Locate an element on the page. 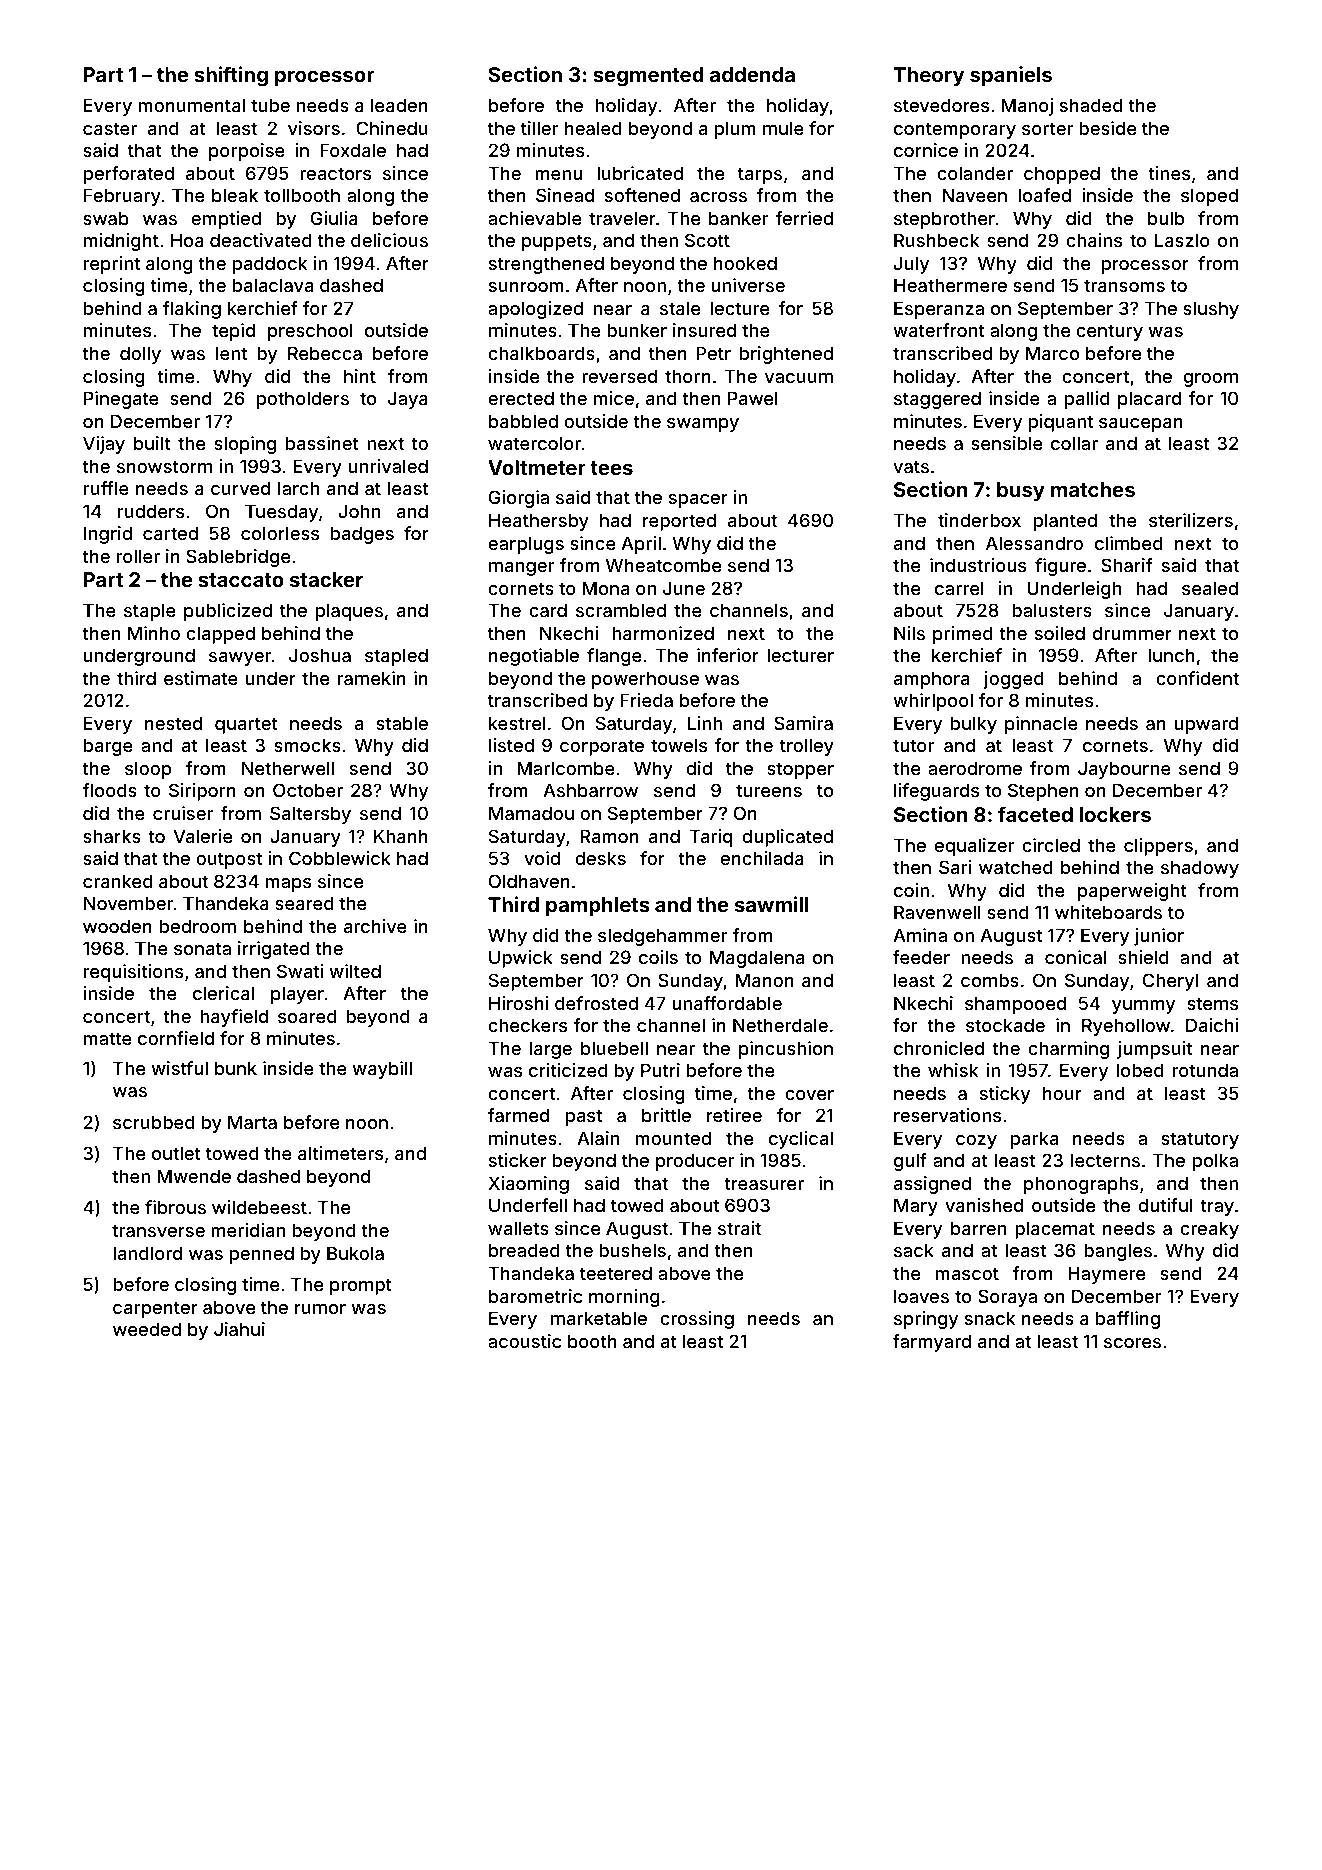  watched is located at coordinates (1016, 867).
